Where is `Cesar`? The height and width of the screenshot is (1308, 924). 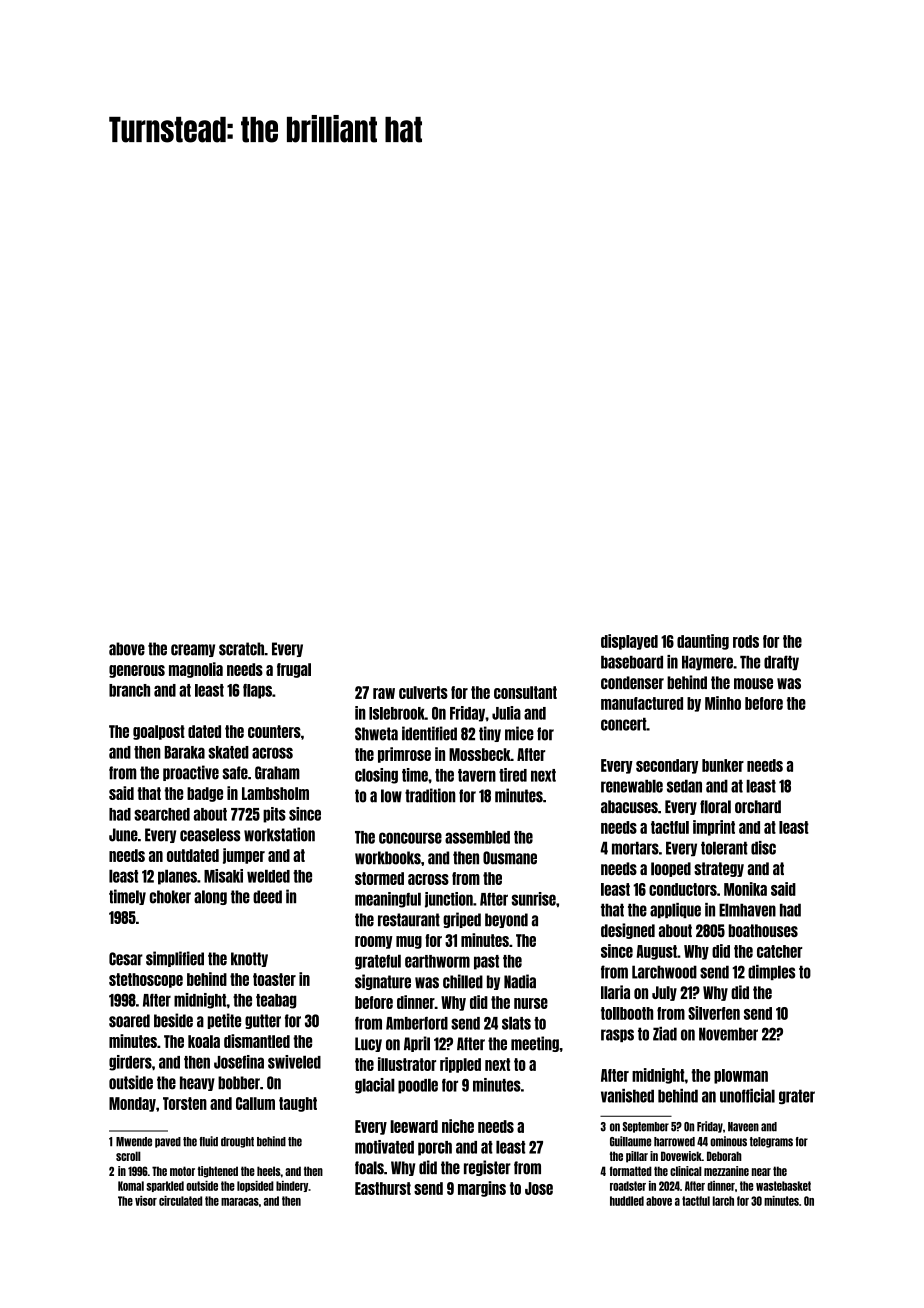
Cesar is located at coordinates (126, 959).
